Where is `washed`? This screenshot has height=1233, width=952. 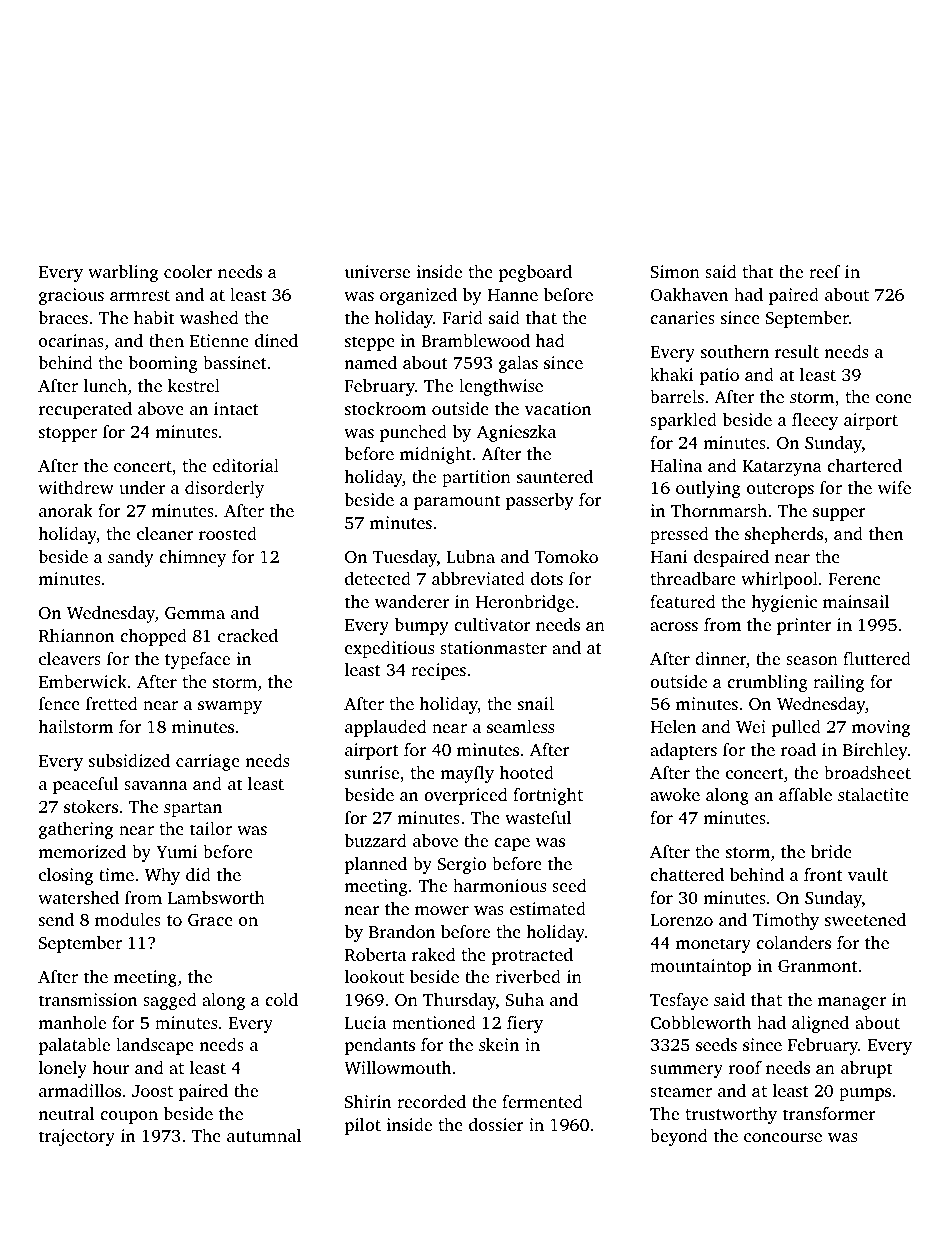
washed is located at coordinates (209, 317).
